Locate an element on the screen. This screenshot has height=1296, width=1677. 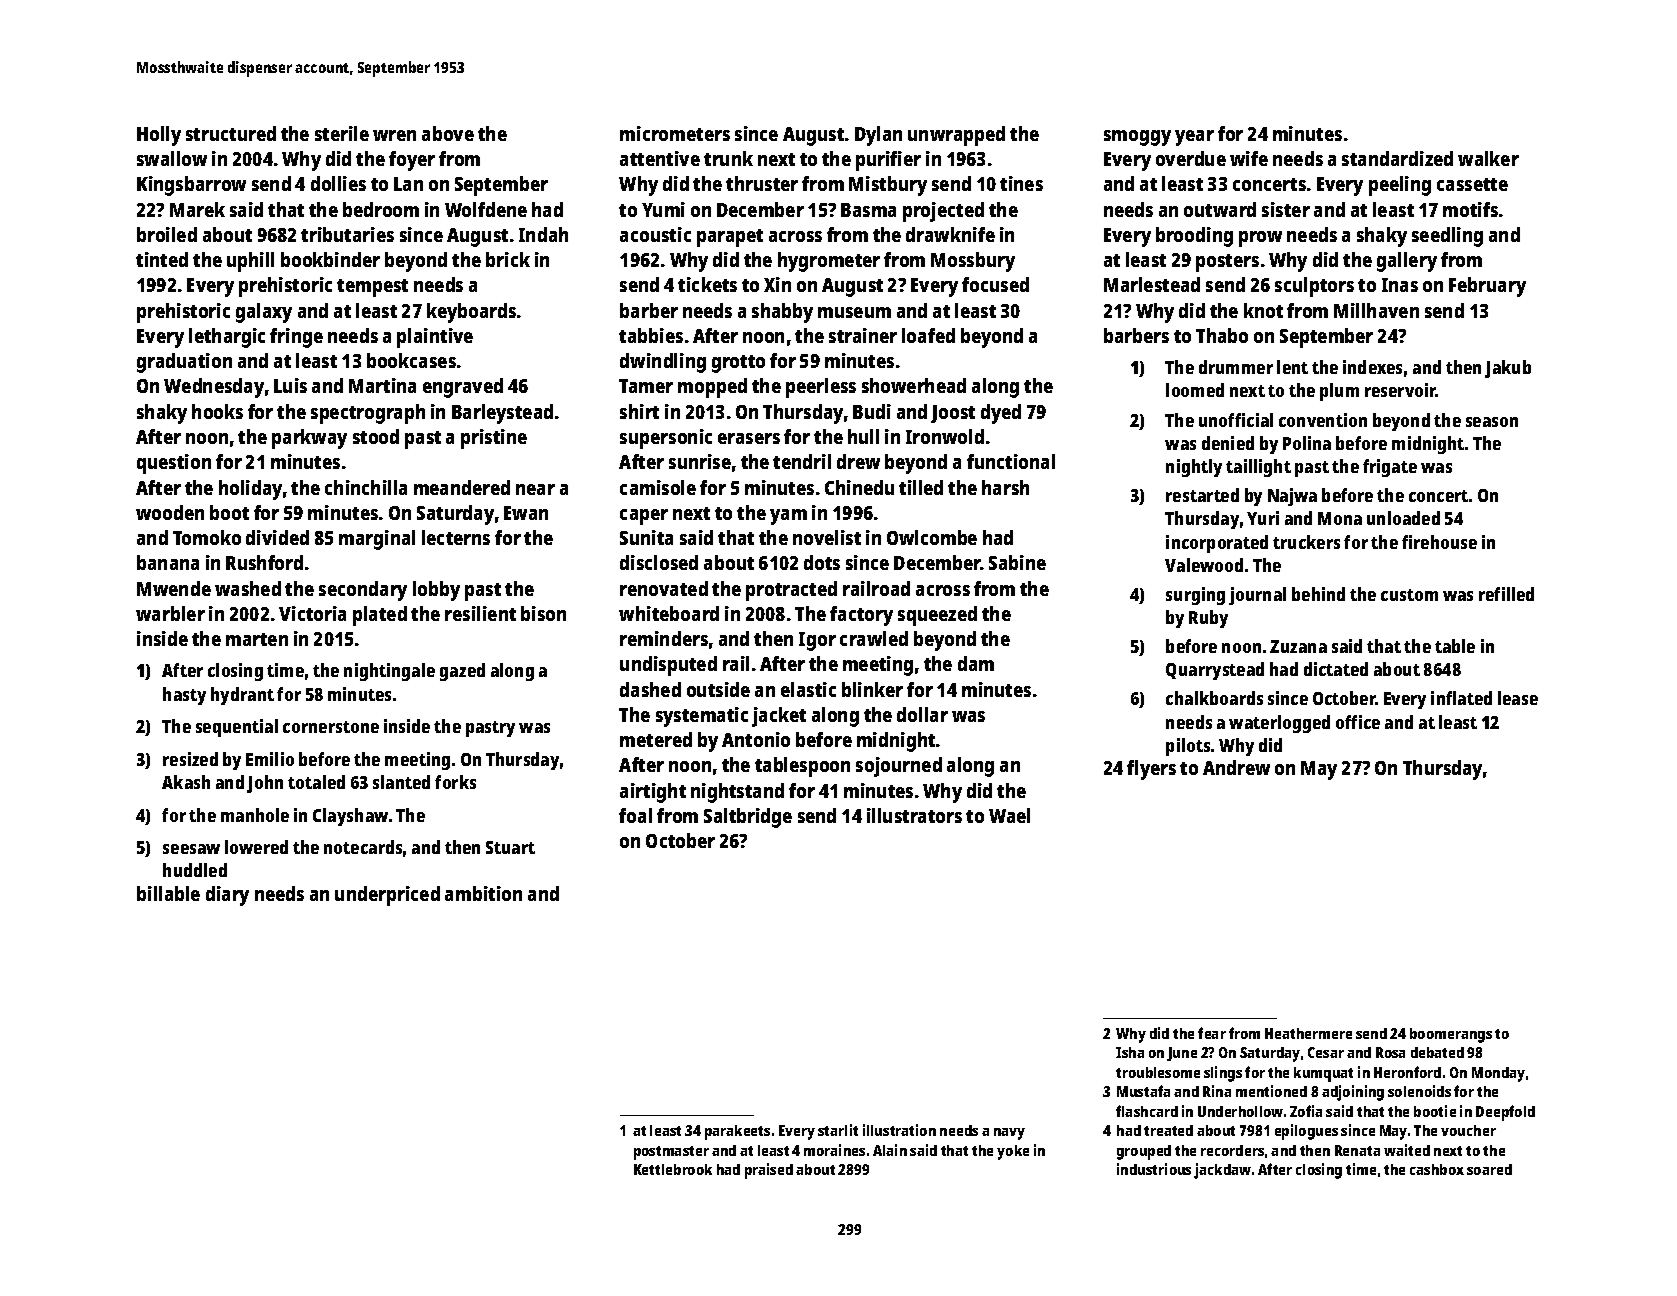
postmaster is located at coordinates (671, 1153).
